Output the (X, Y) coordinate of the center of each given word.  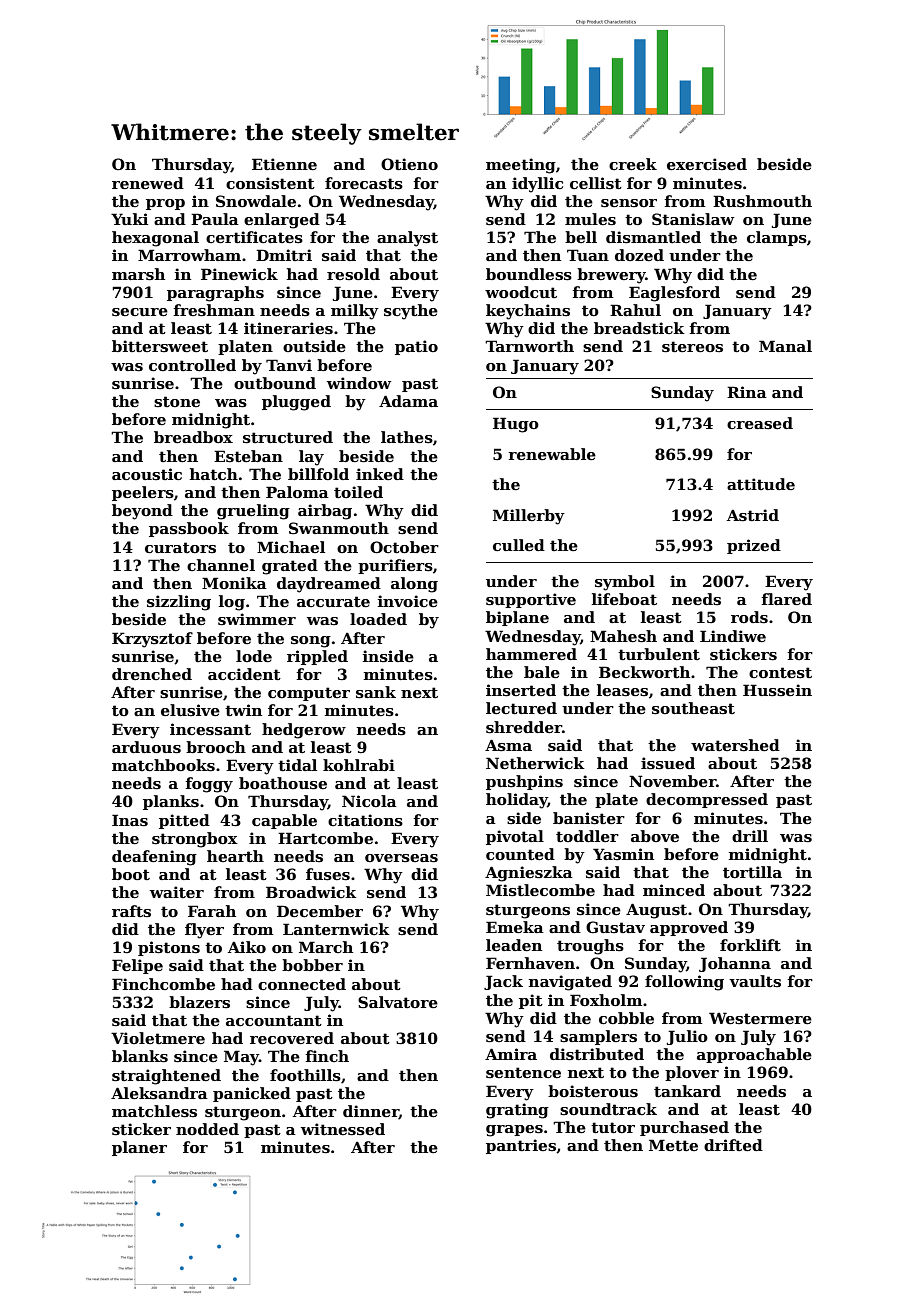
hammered (531, 654)
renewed (148, 183)
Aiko (247, 947)
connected (302, 984)
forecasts (364, 183)
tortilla (752, 872)
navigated (570, 983)
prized (754, 546)
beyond (142, 512)
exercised (707, 164)
